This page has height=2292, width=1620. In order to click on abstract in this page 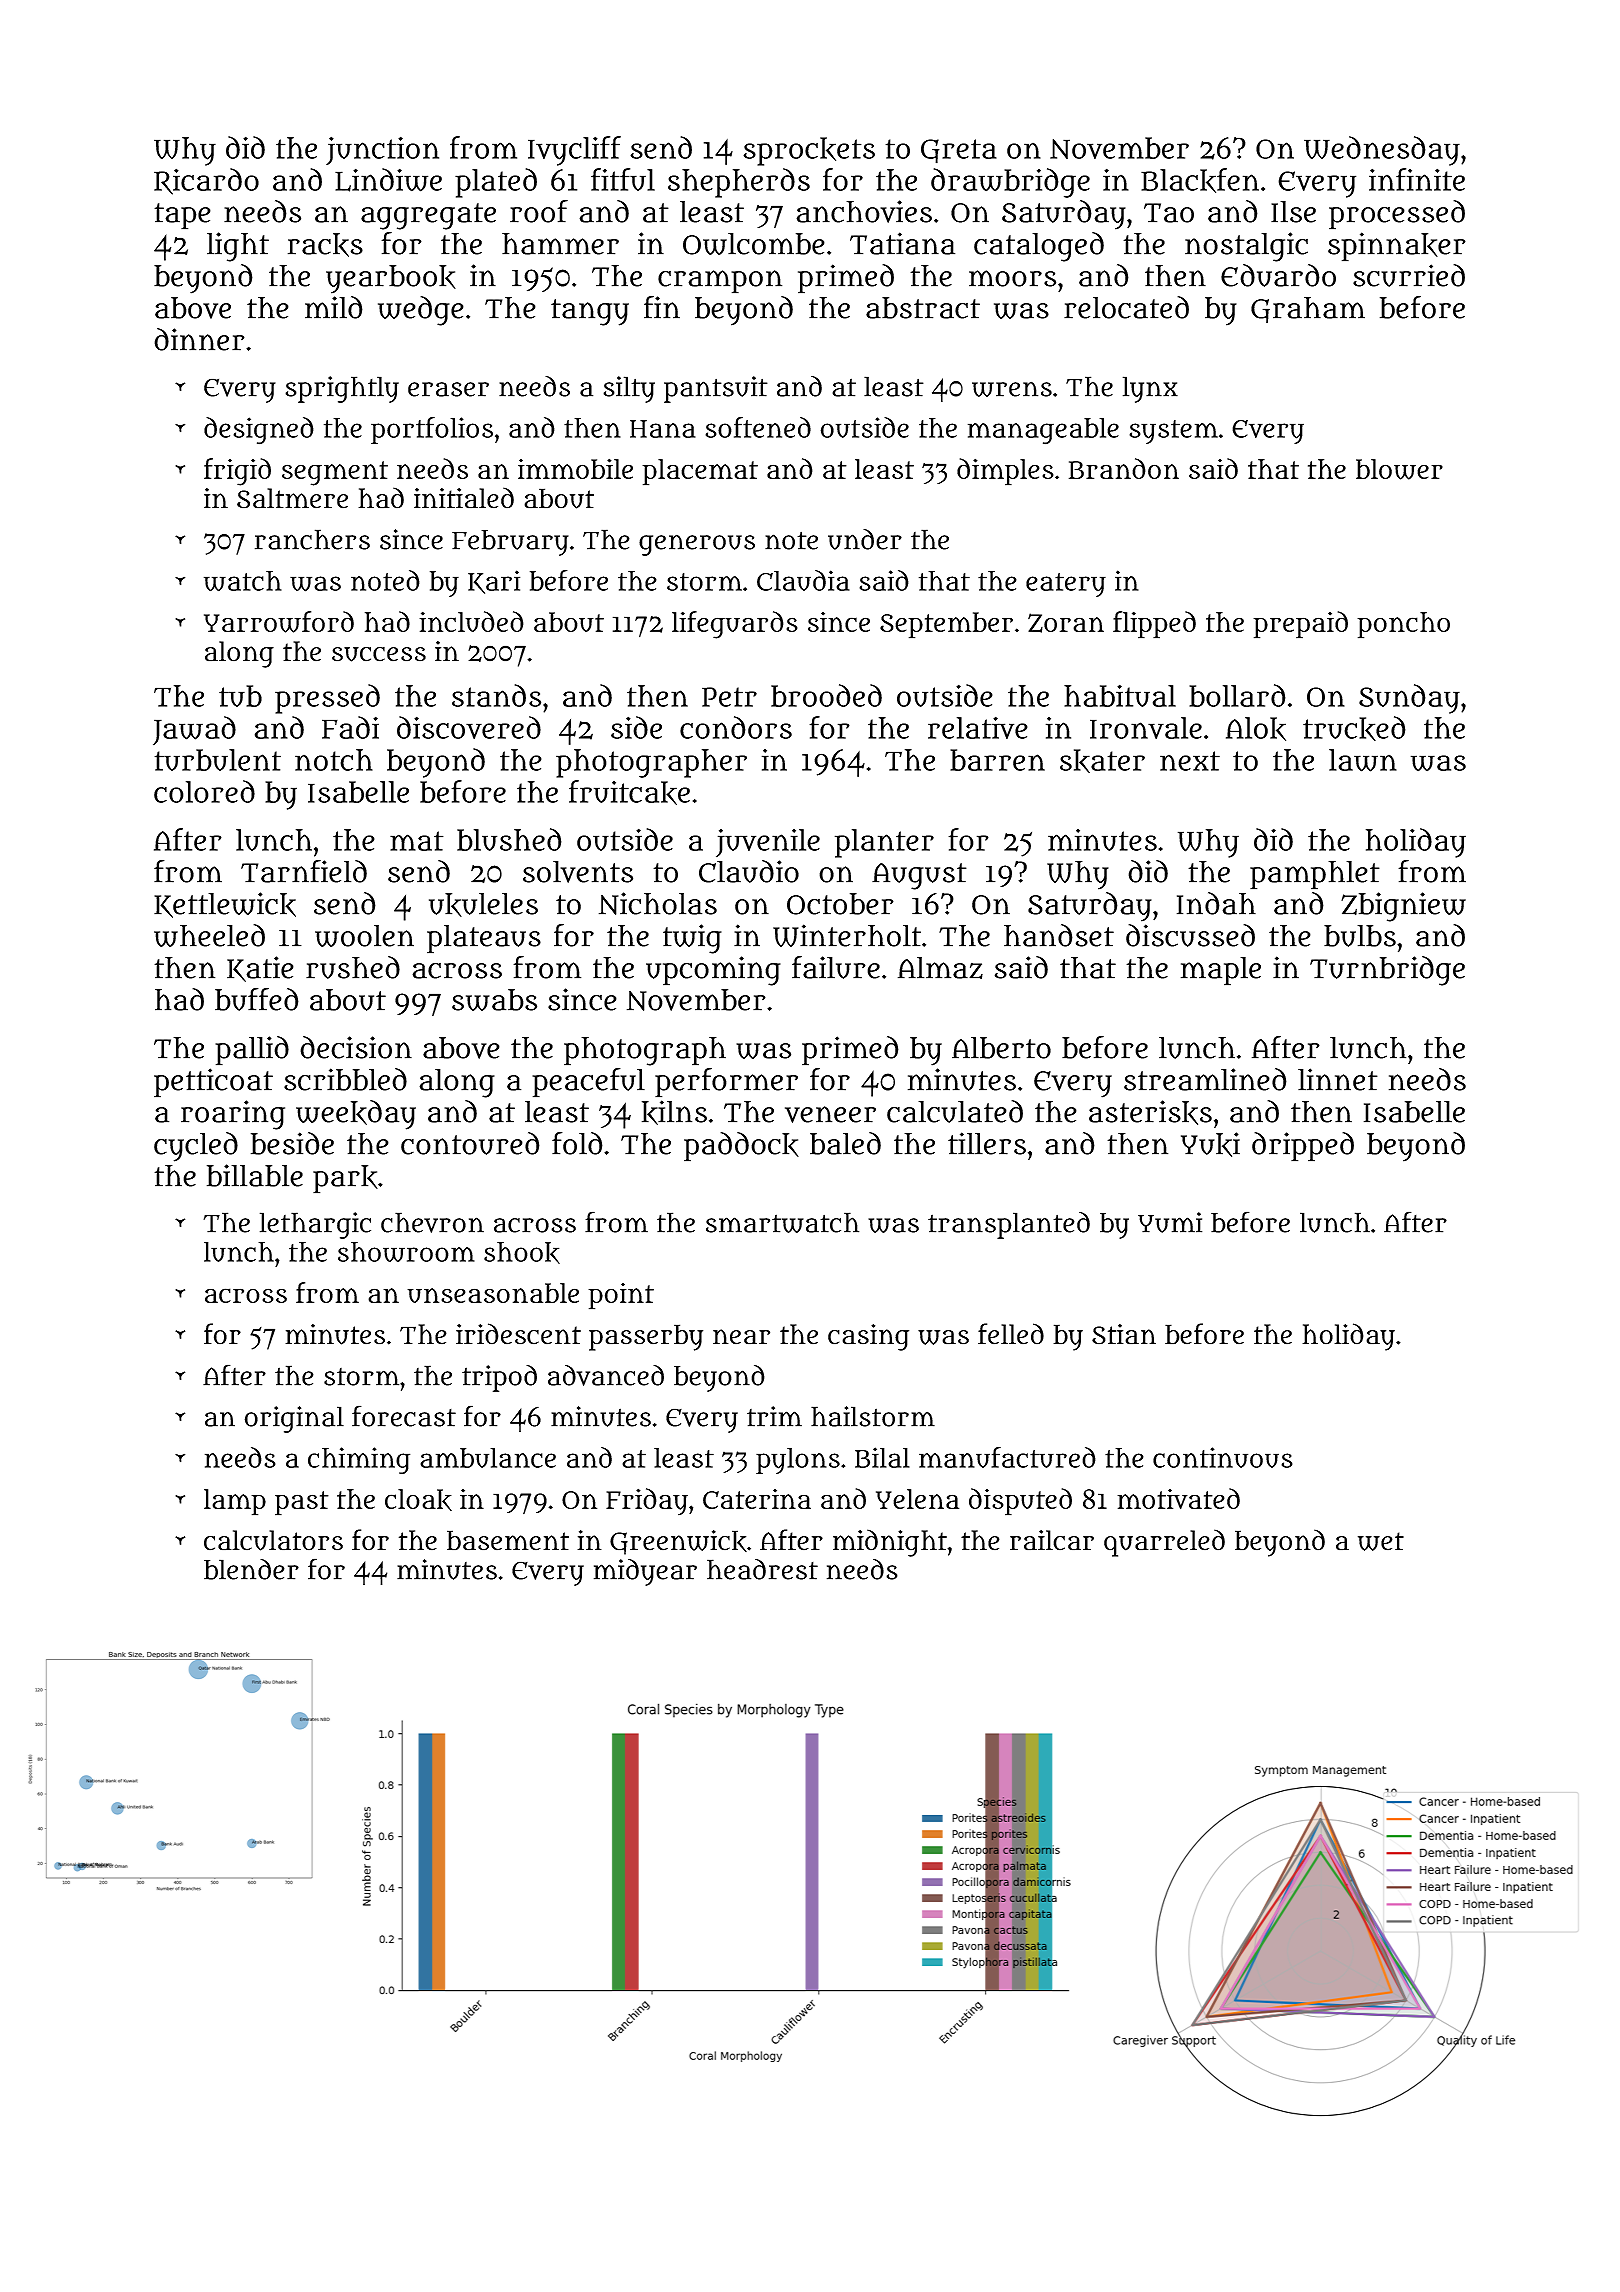, I will do `click(923, 308)`.
